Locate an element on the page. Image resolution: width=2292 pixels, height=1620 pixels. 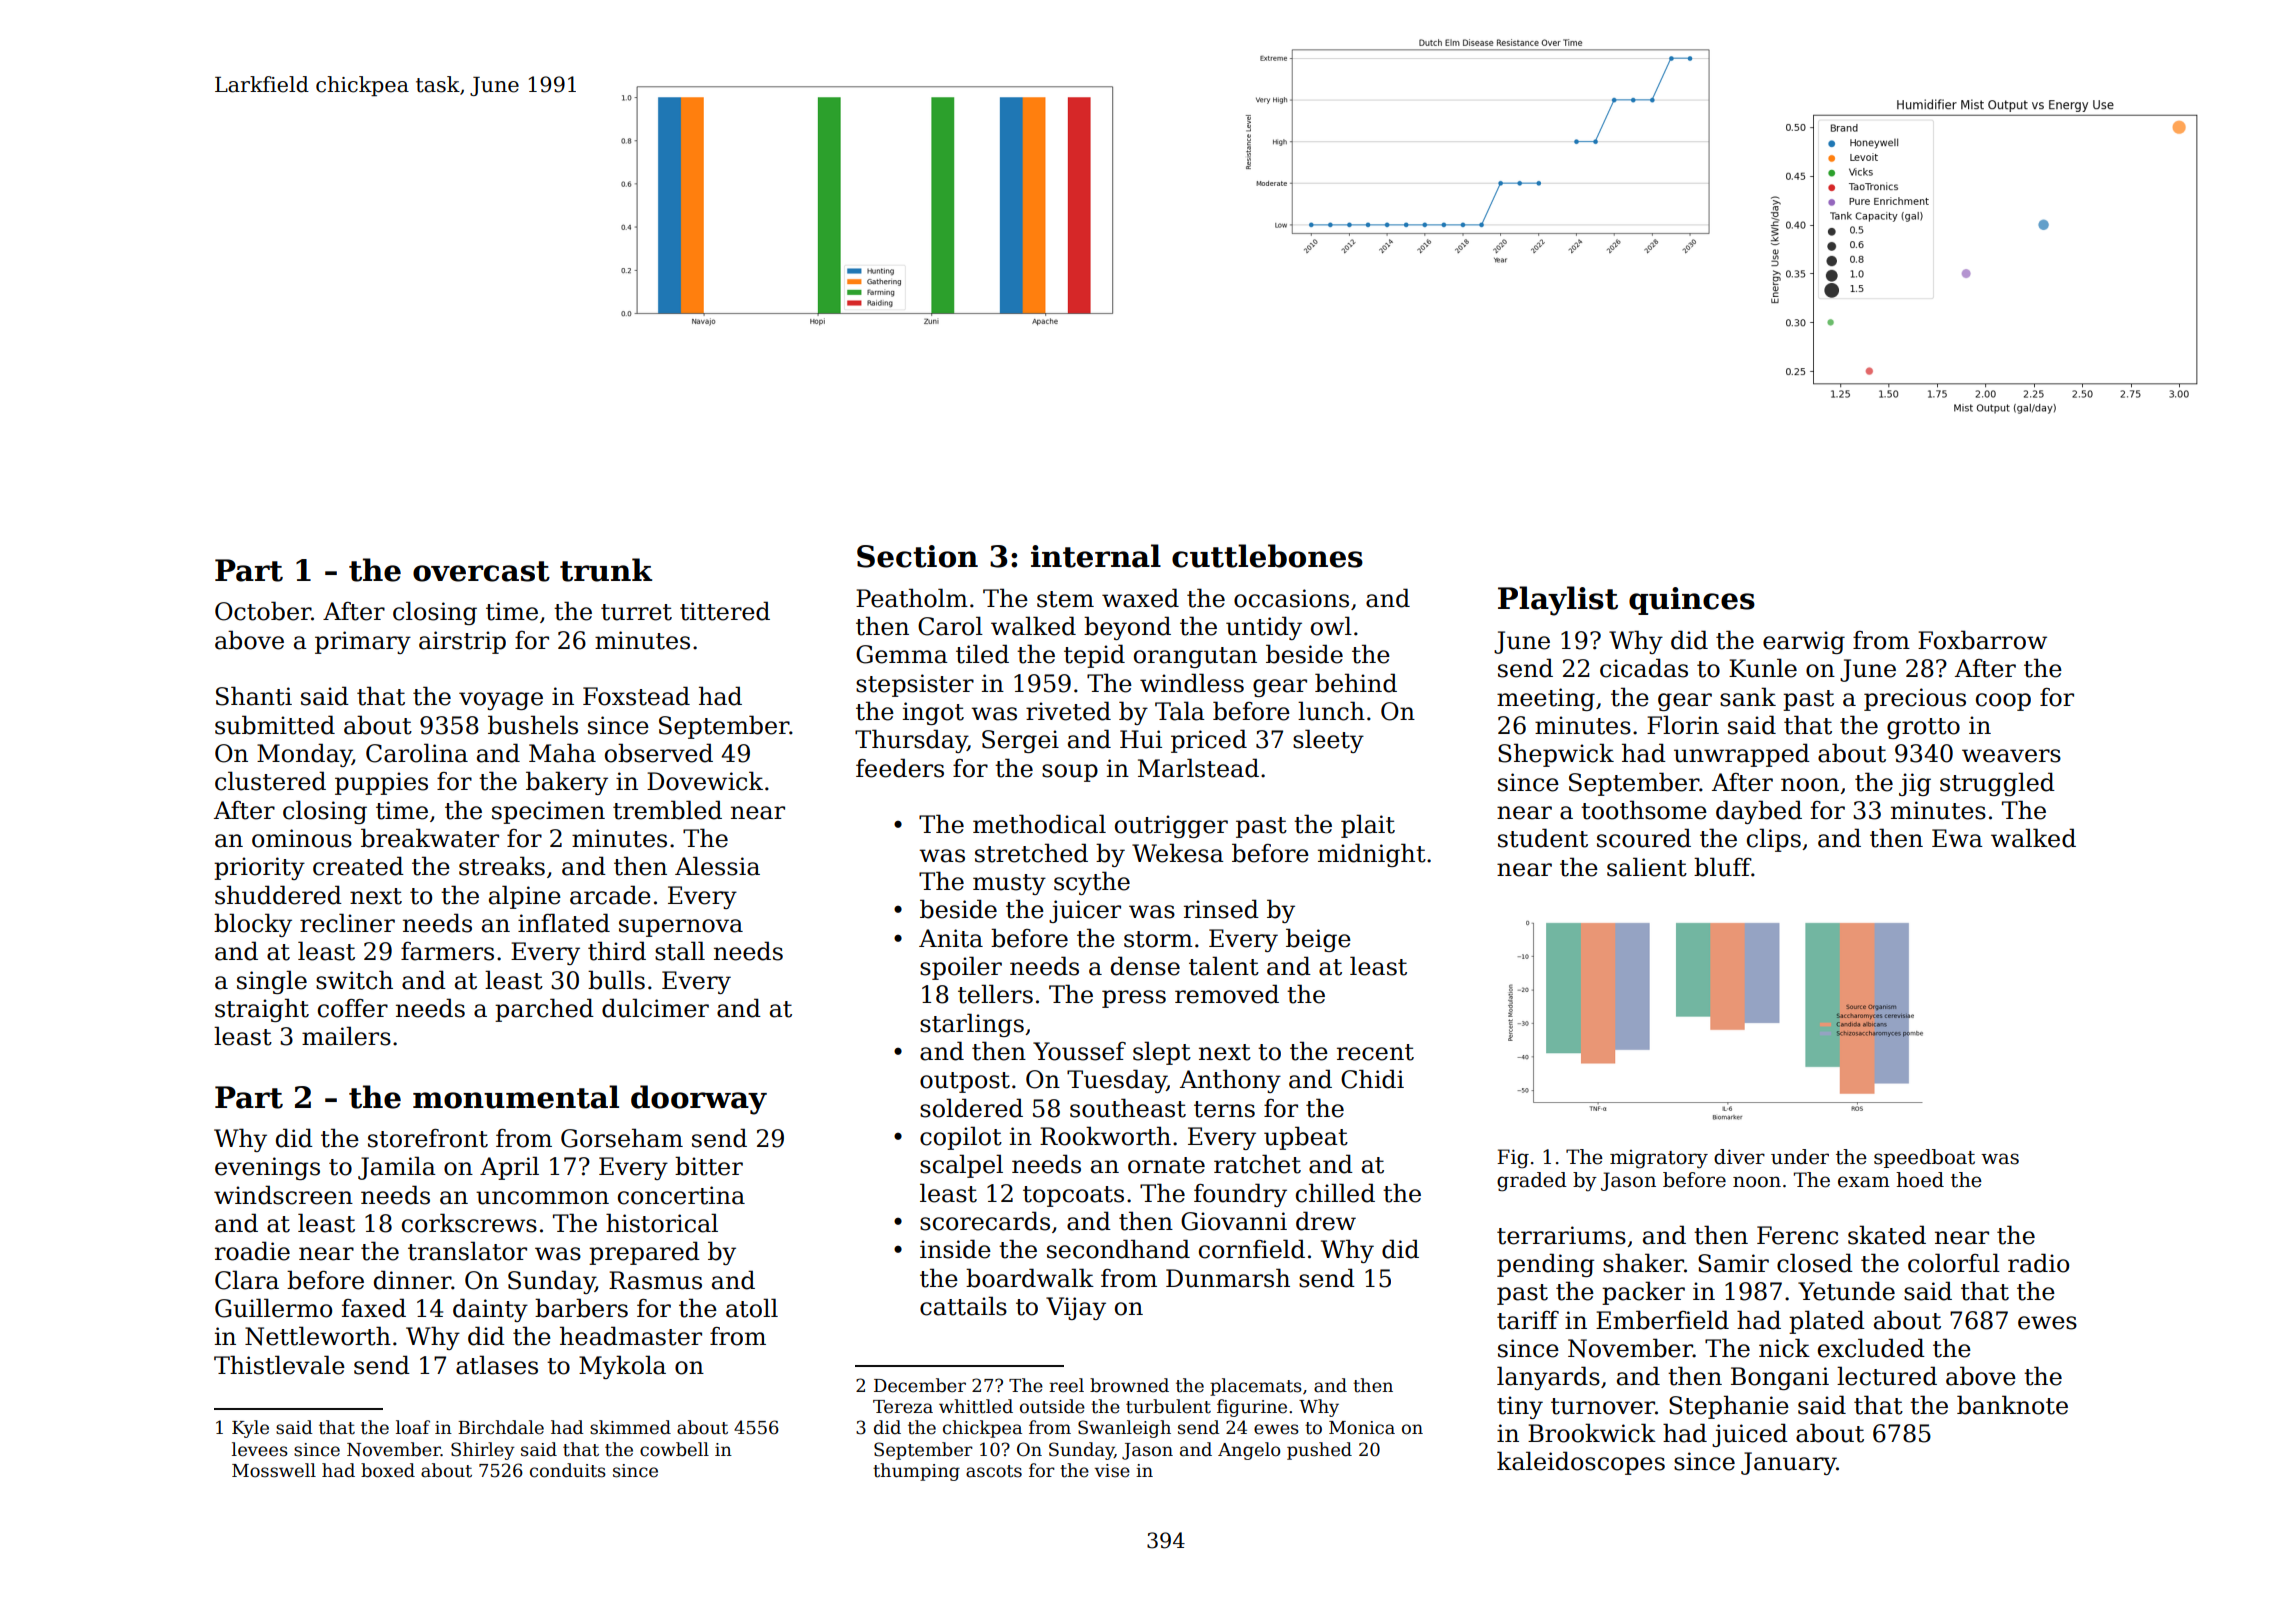
topcoats is located at coordinates (1073, 1196).
